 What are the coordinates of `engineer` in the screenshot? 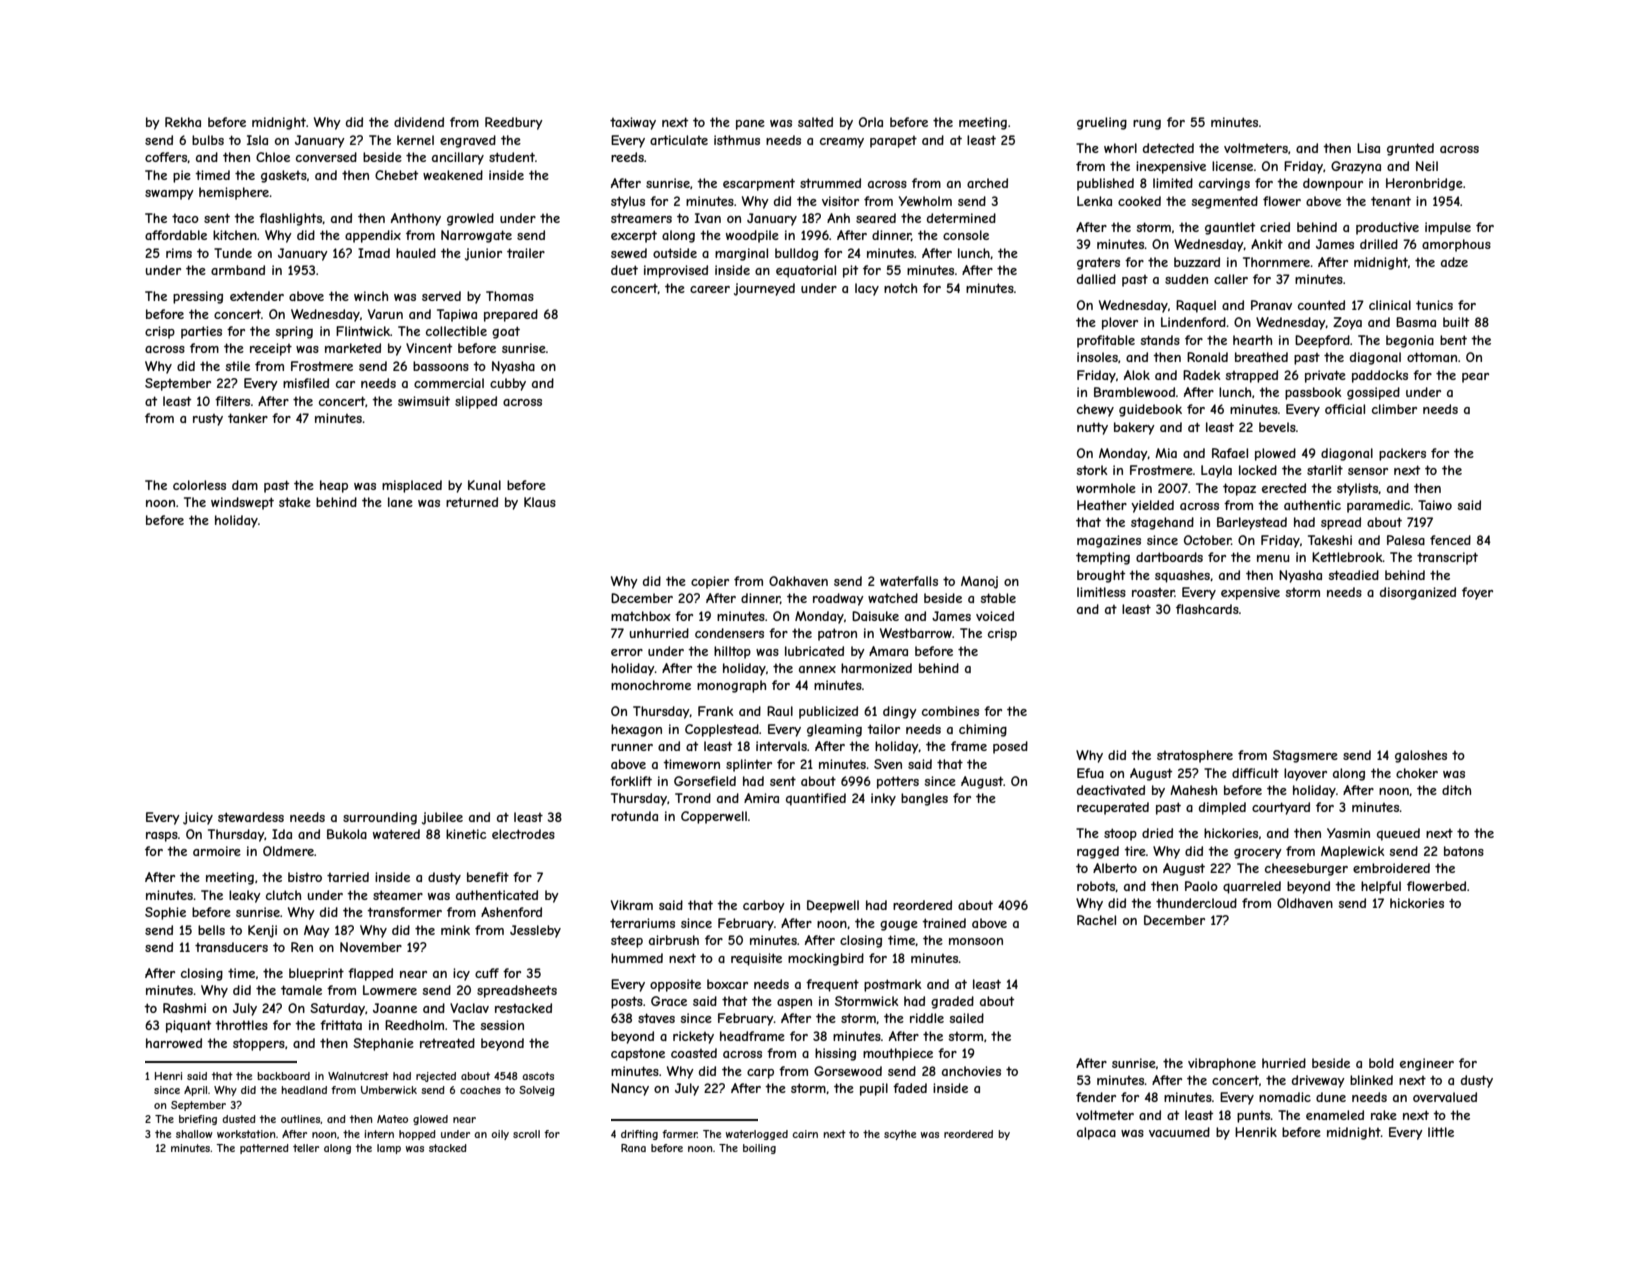 It's located at (1427, 1064).
